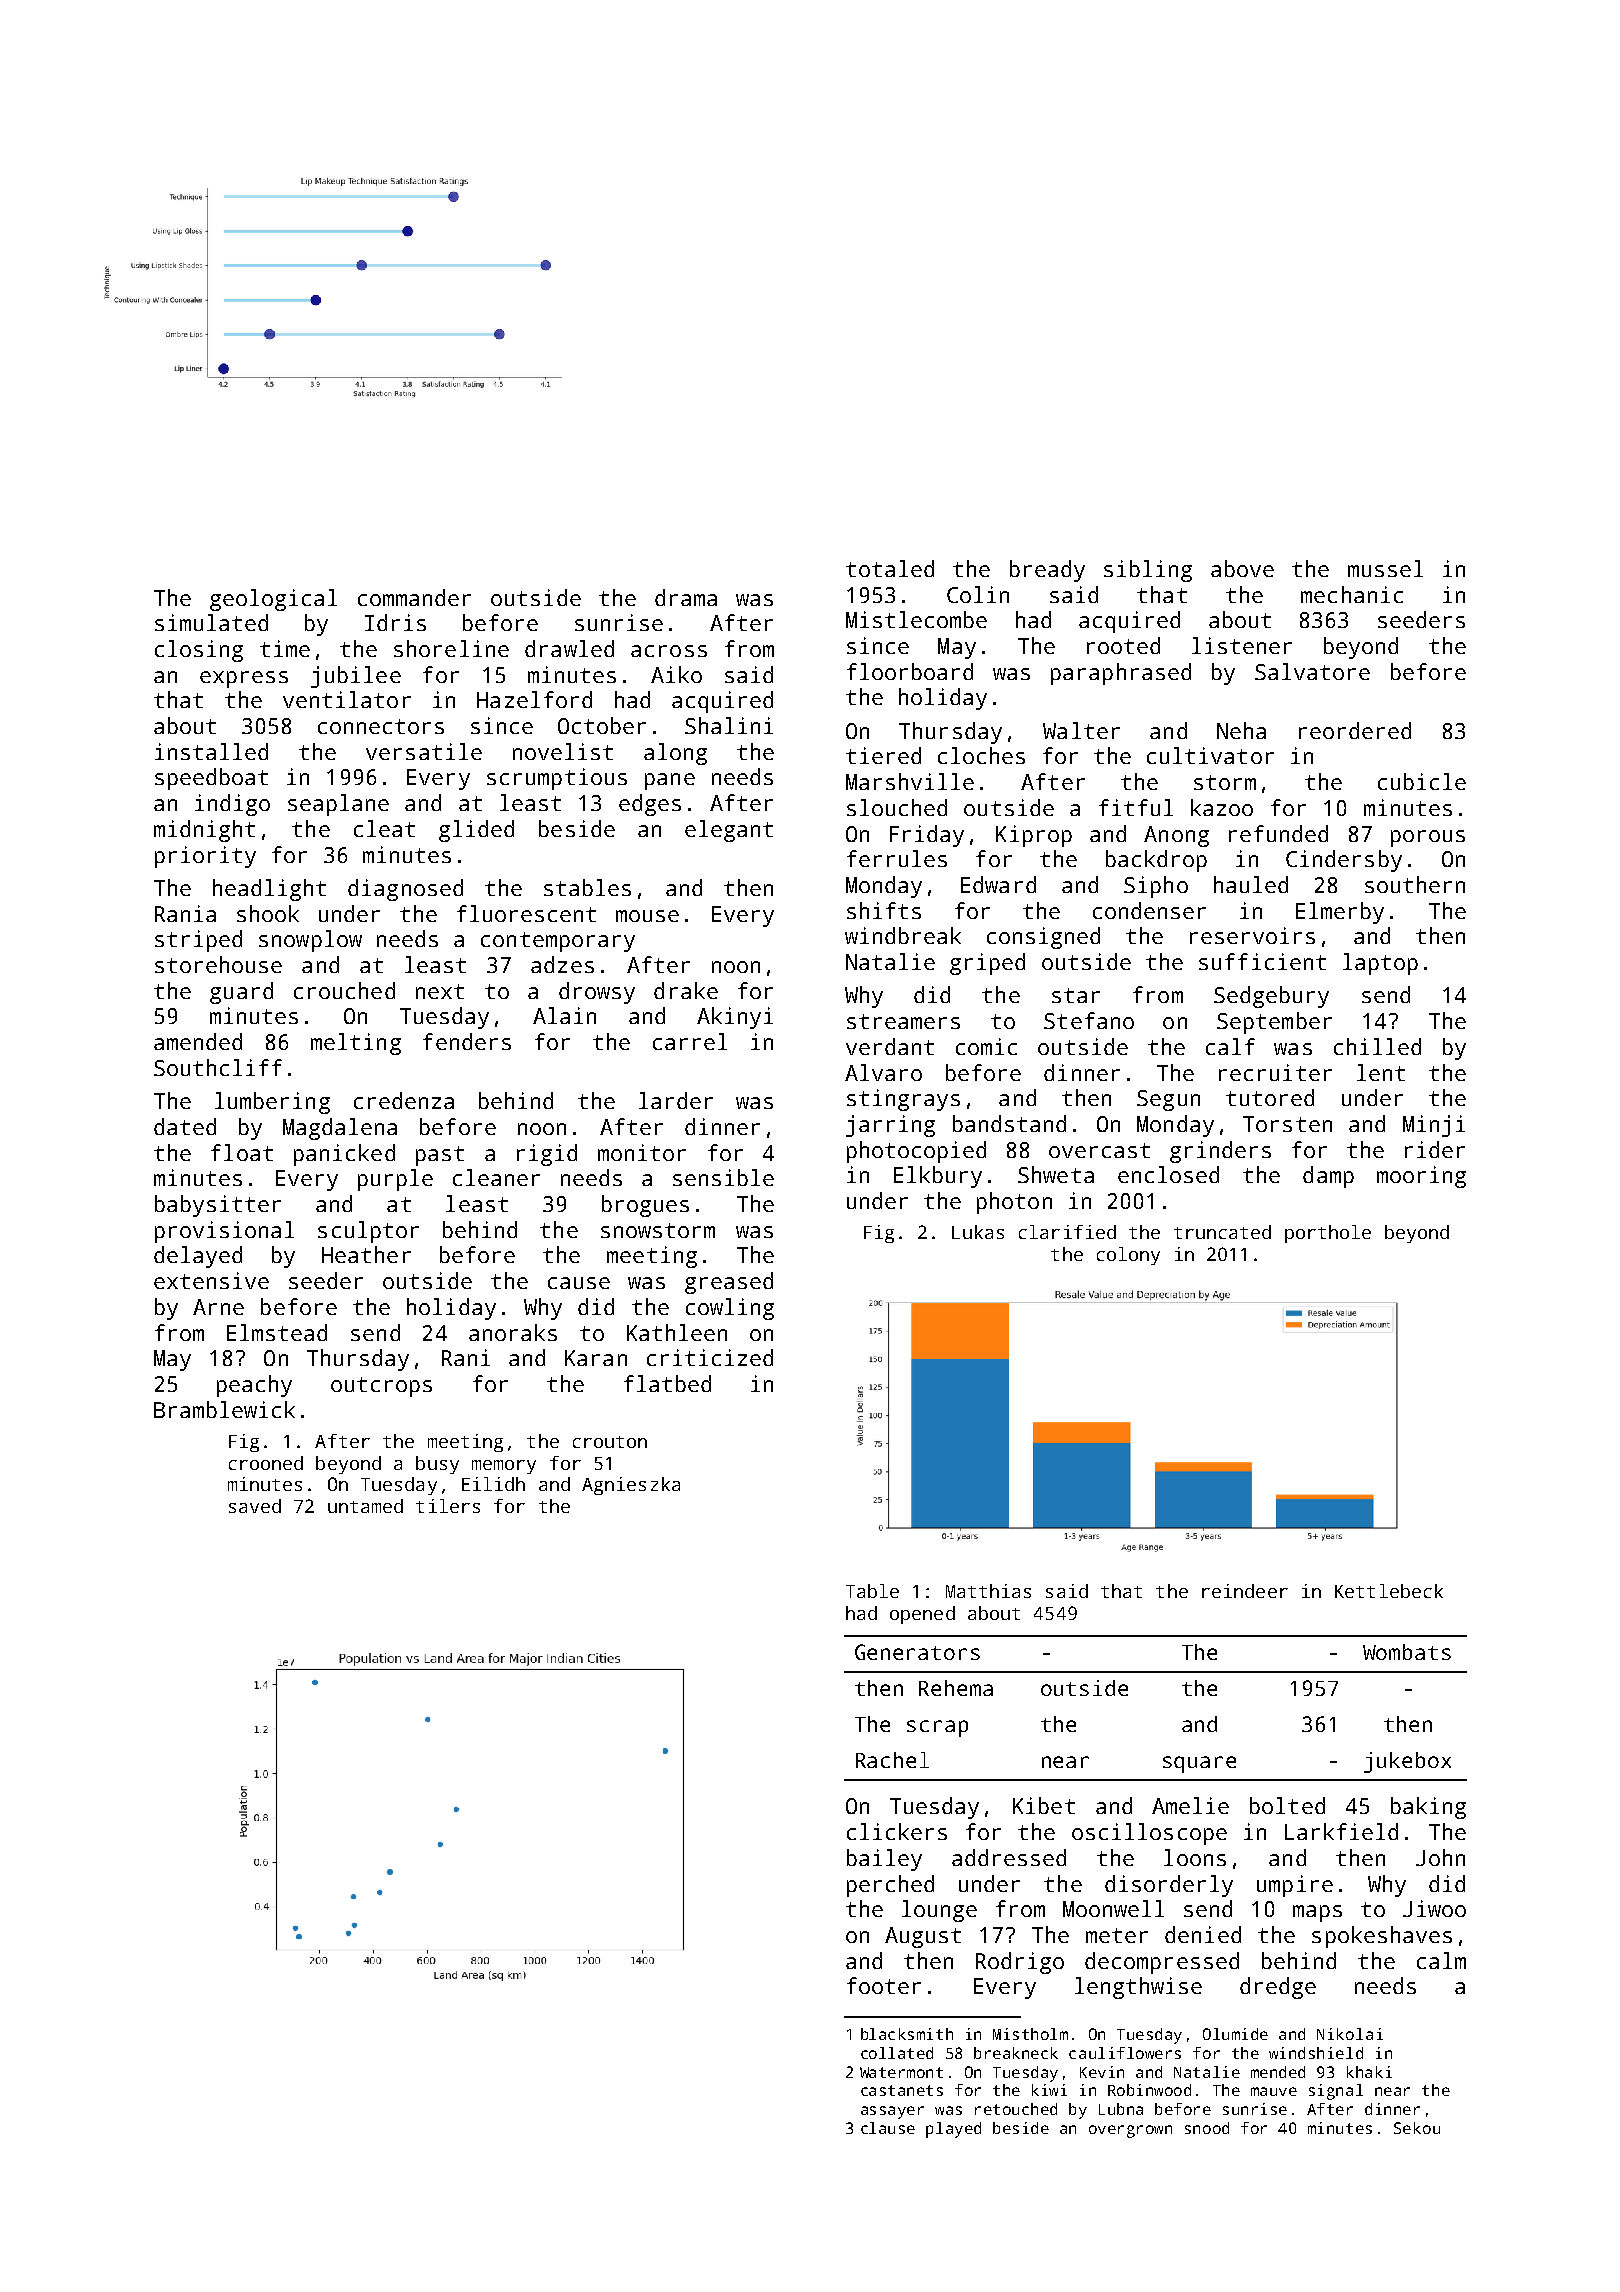 The width and height of the page is (1620, 2292). Describe the element at coordinates (645, 1206) in the page. I see `brogues` at that location.
